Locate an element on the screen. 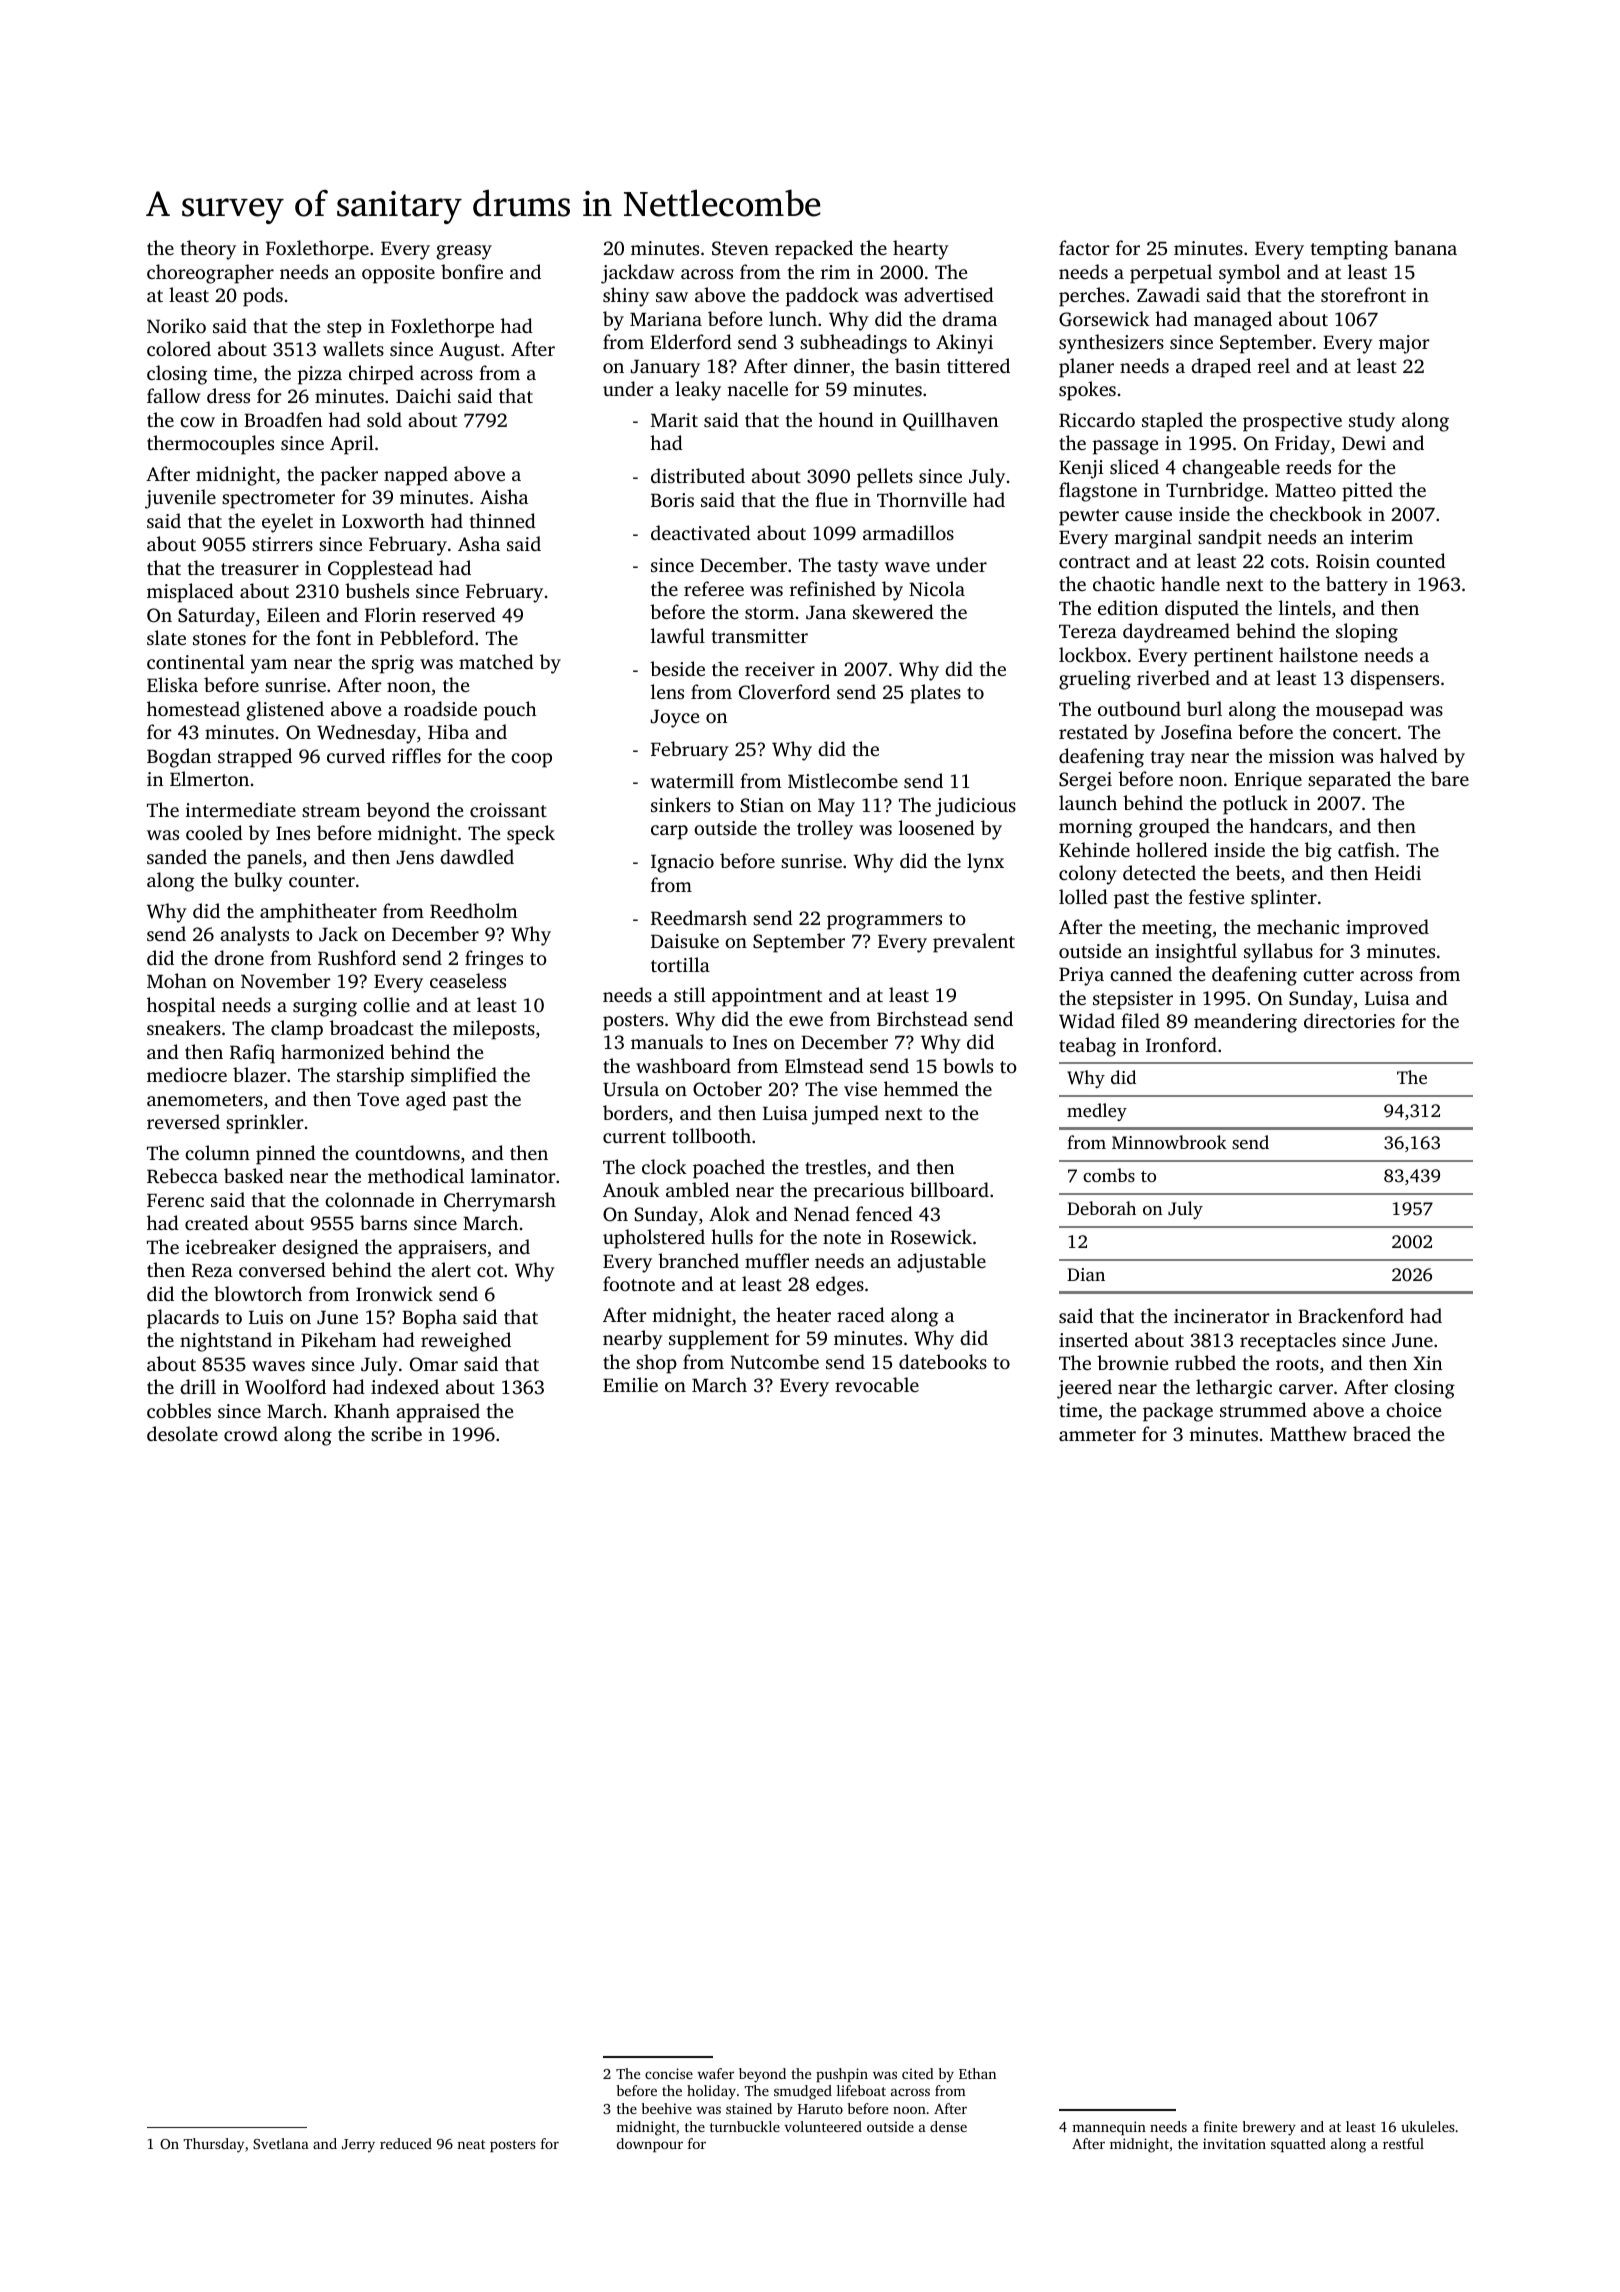 This screenshot has height=2292, width=1620. wafer is located at coordinates (715, 2073).
